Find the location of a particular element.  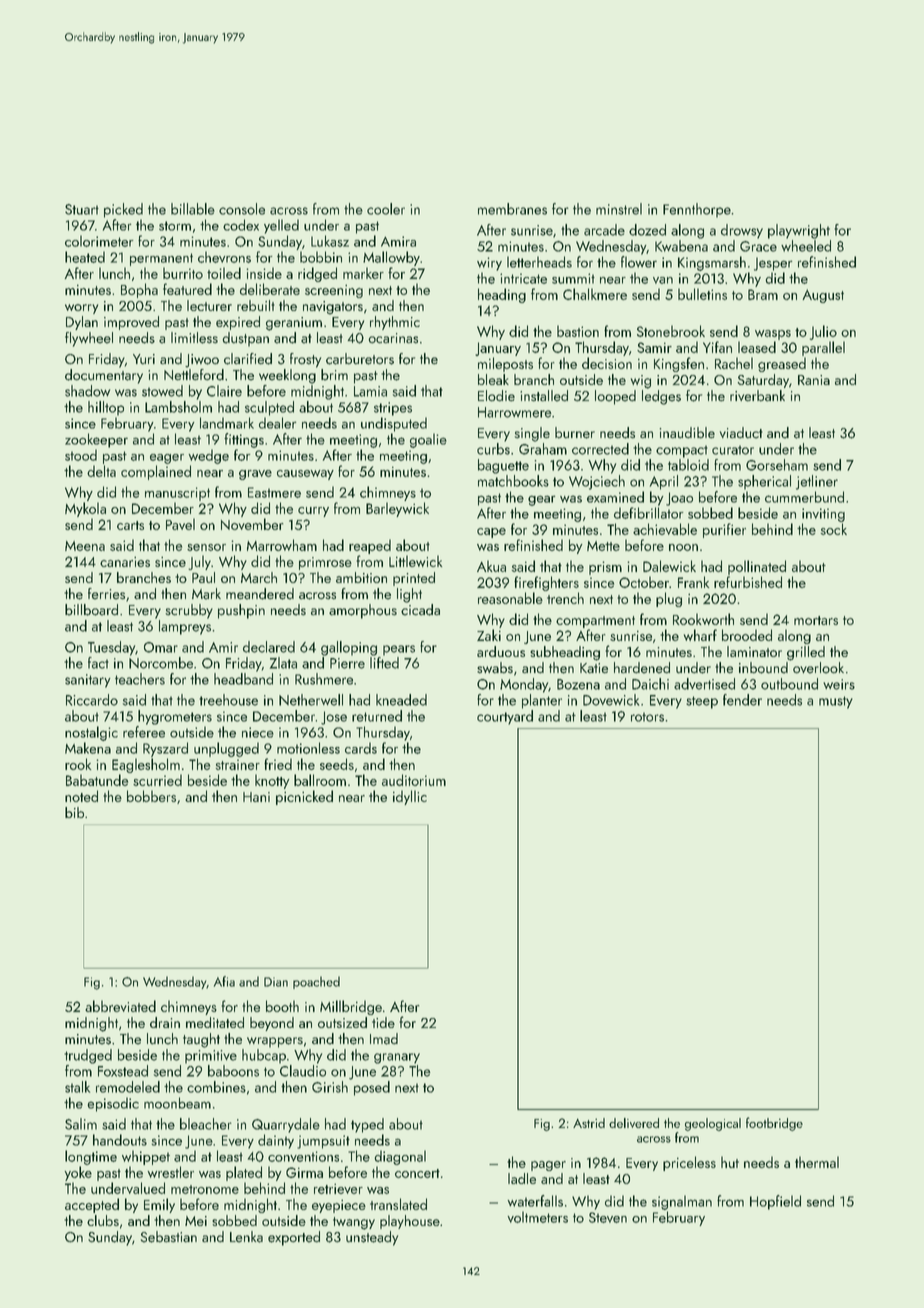

jetliner is located at coordinates (817, 482).
